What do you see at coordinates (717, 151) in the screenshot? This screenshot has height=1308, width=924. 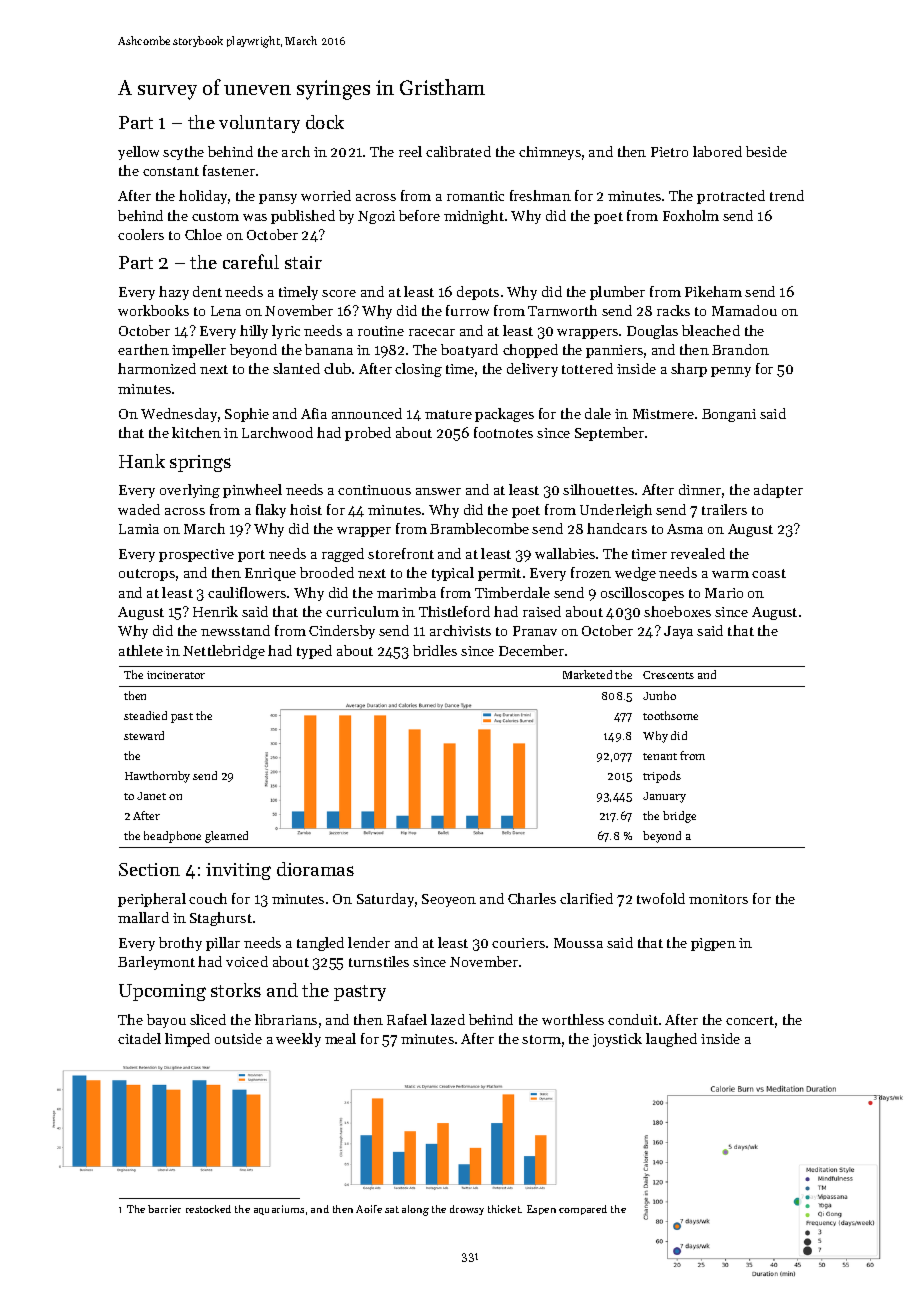 I see `labored` at bounding box center [717, 151].
